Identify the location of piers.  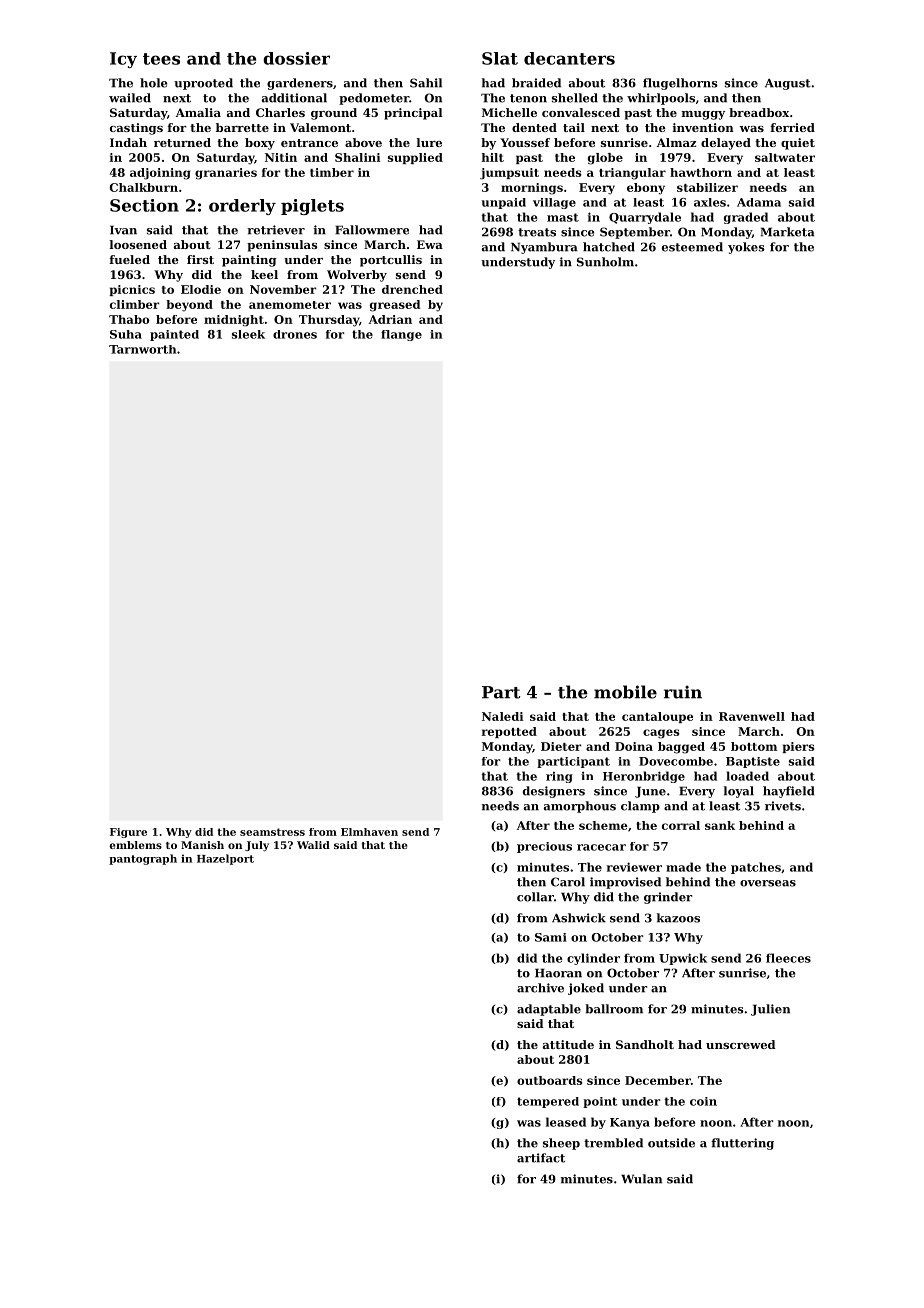
(798, 747).
